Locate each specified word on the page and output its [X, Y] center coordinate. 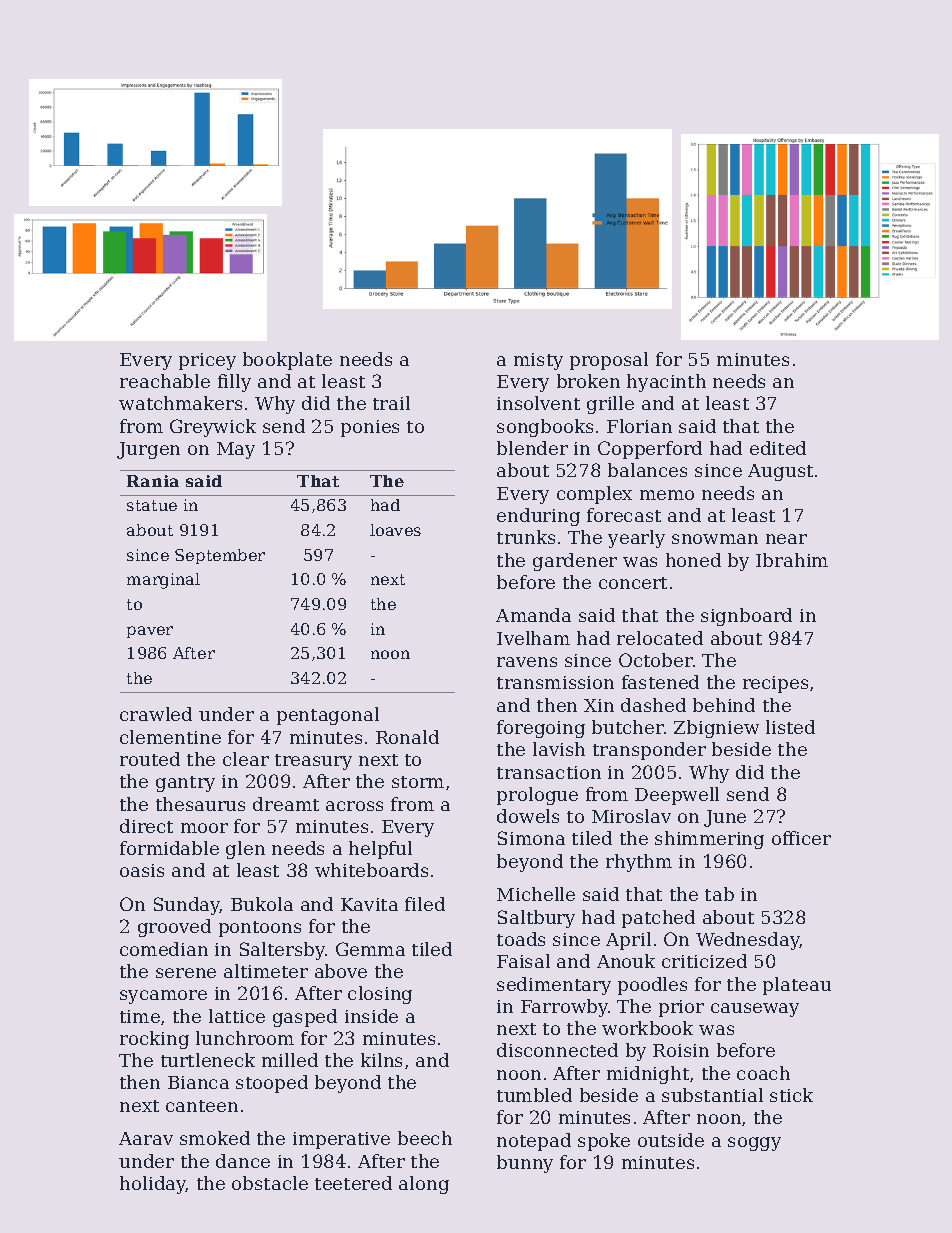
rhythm [639, 863]
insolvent [538, 403]
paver [150, 632]
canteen [202, 1106]
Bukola [262, 904]
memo [667, 495]
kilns [381, 1060]
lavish [559, 749]
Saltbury [536, 919]
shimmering [709, 840]
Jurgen [148, 450]
